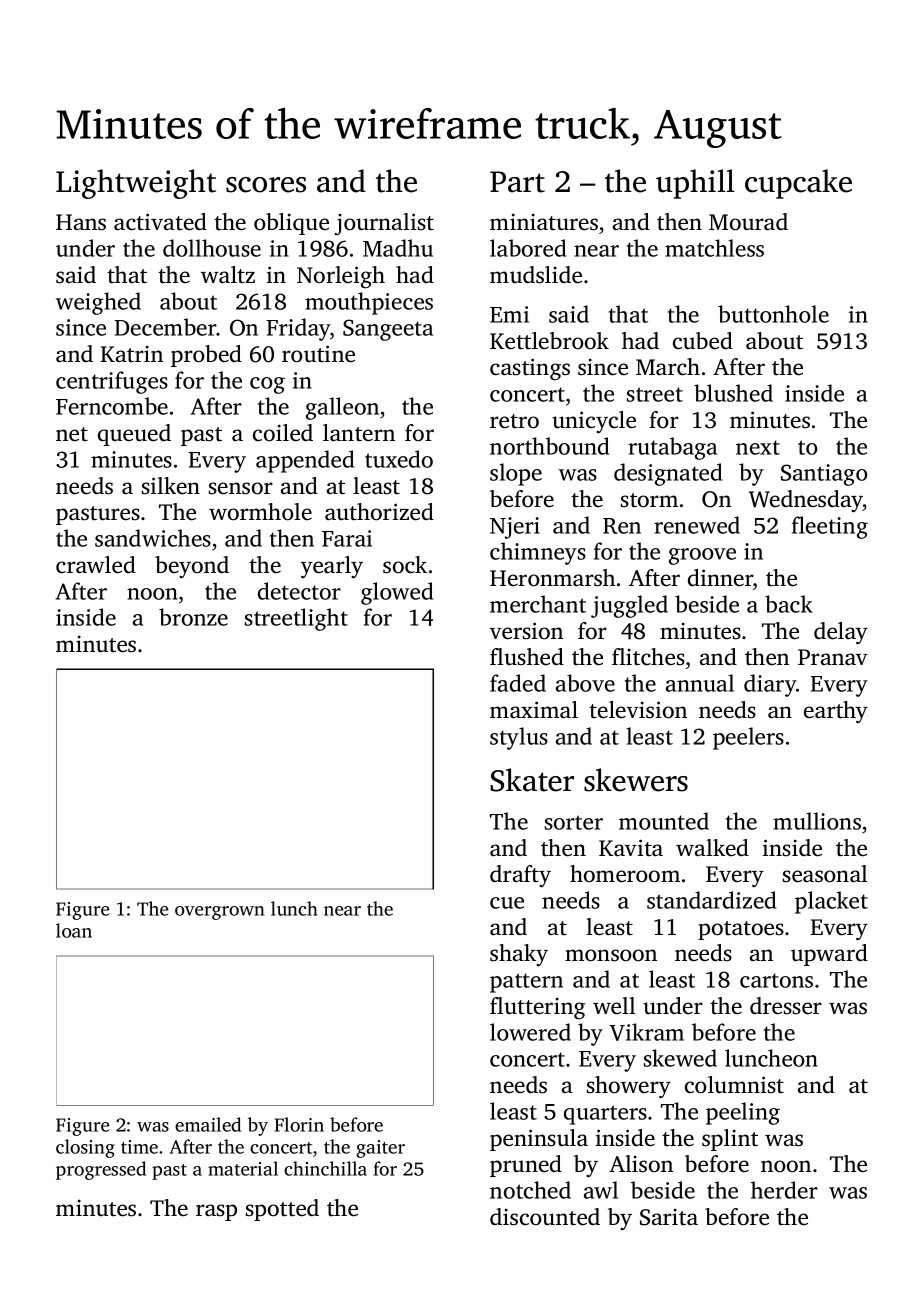 This screenshot has height=1311, width=924. Describe the element at coordinates (112, 382) in the screenshot. I see `centrifuges` at that location.
